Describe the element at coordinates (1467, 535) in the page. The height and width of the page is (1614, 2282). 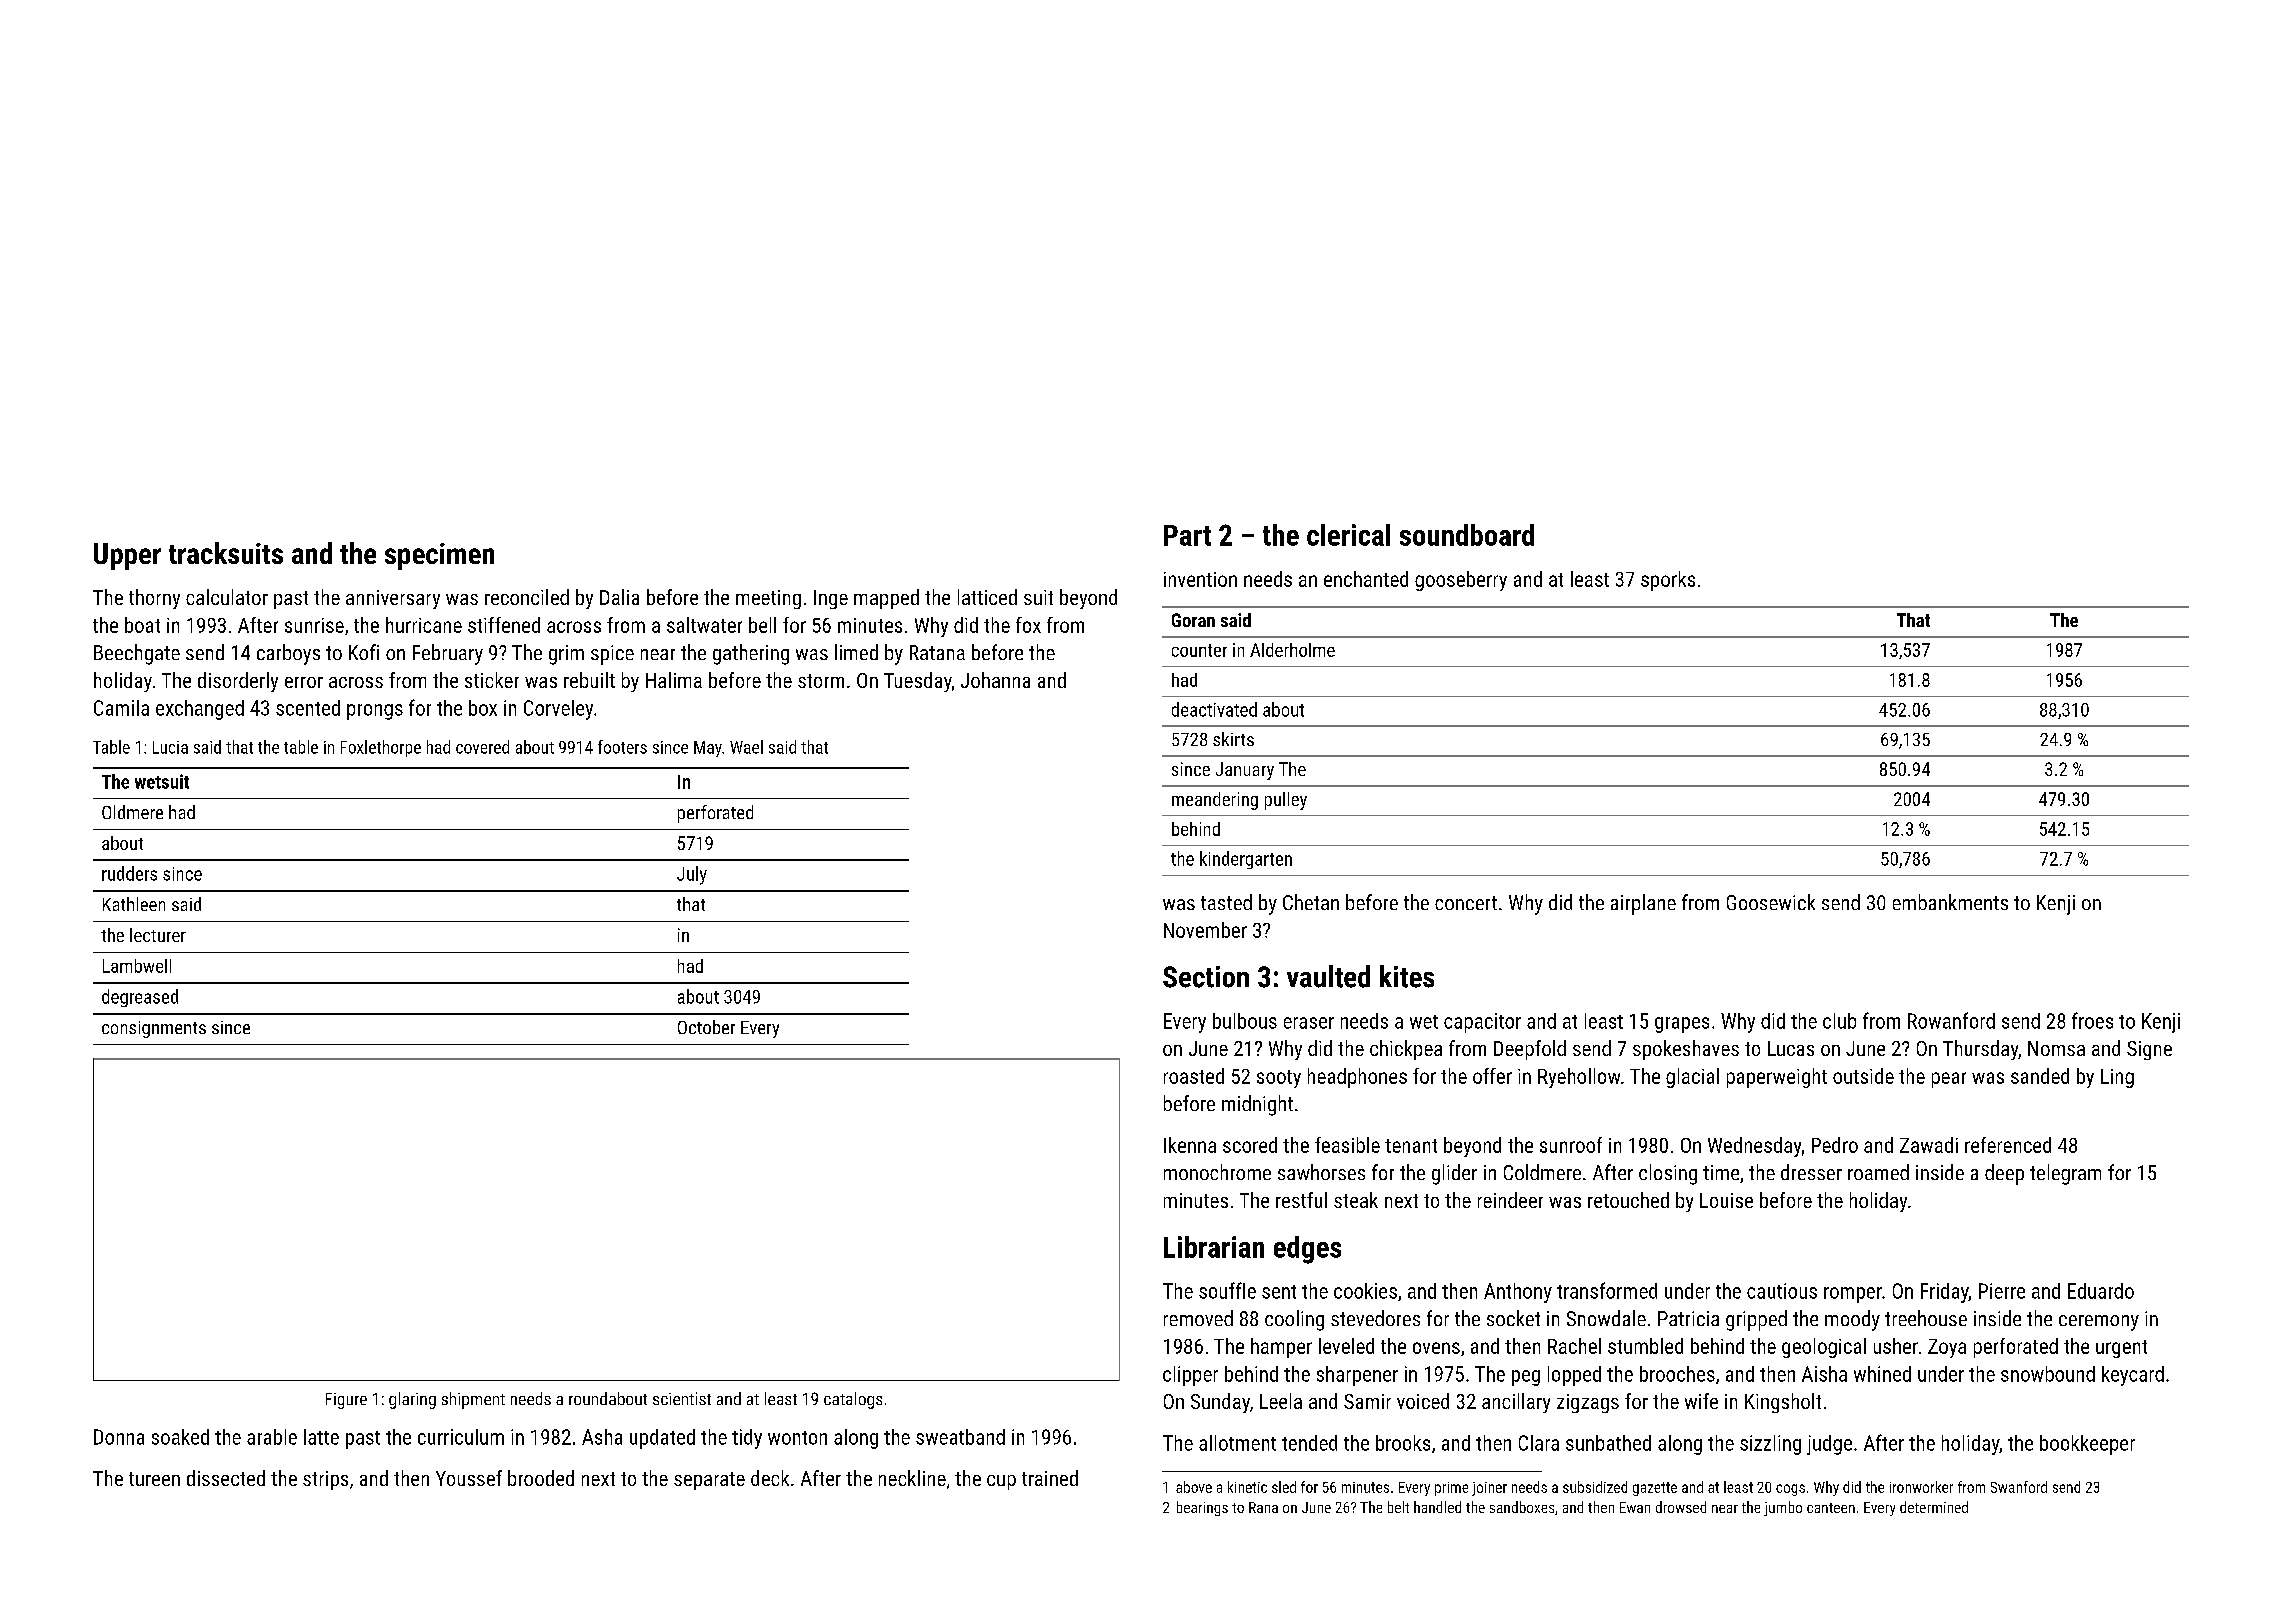
I see `soundboard` at that location.
